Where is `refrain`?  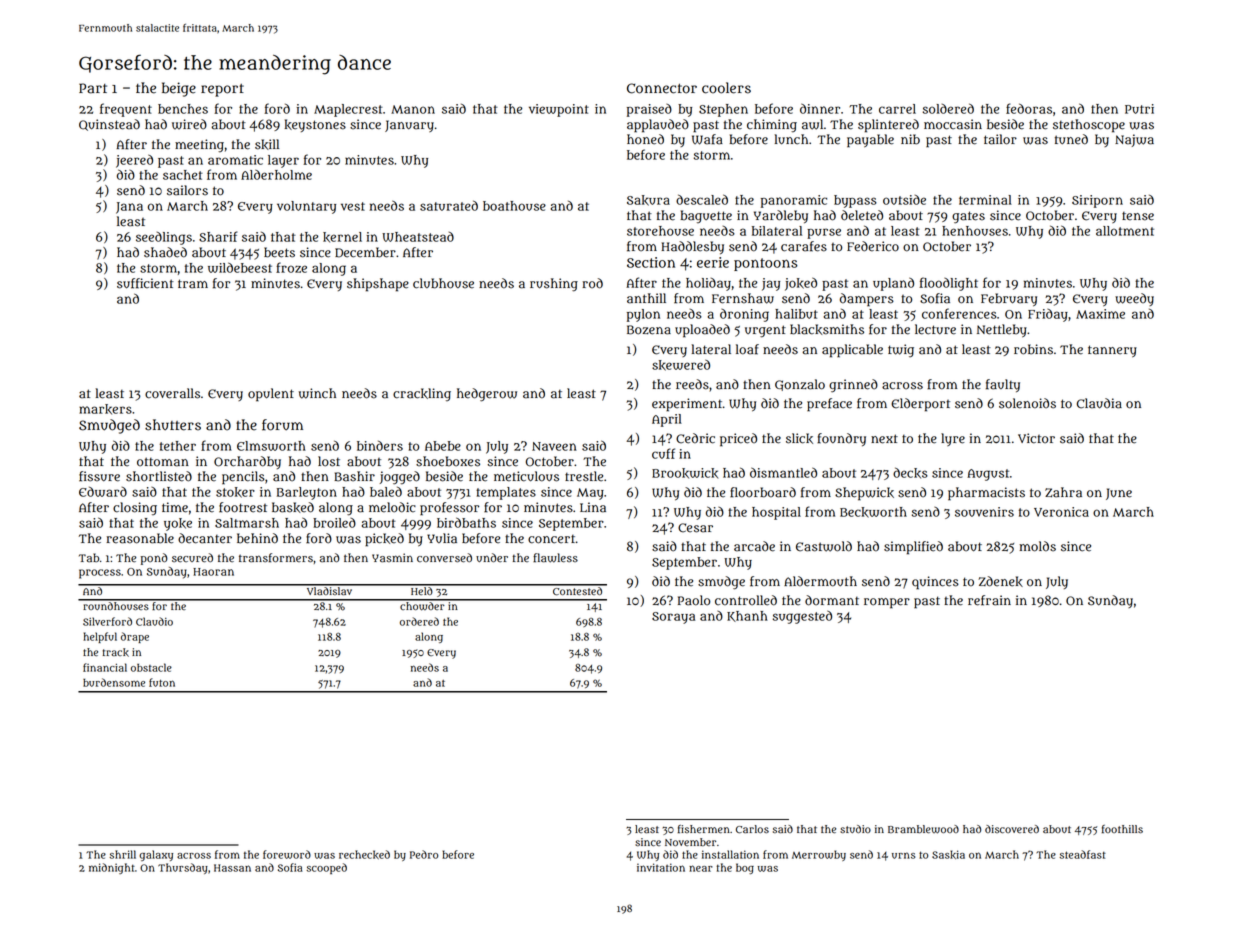
refrain is located at coordinates (989, 600).
